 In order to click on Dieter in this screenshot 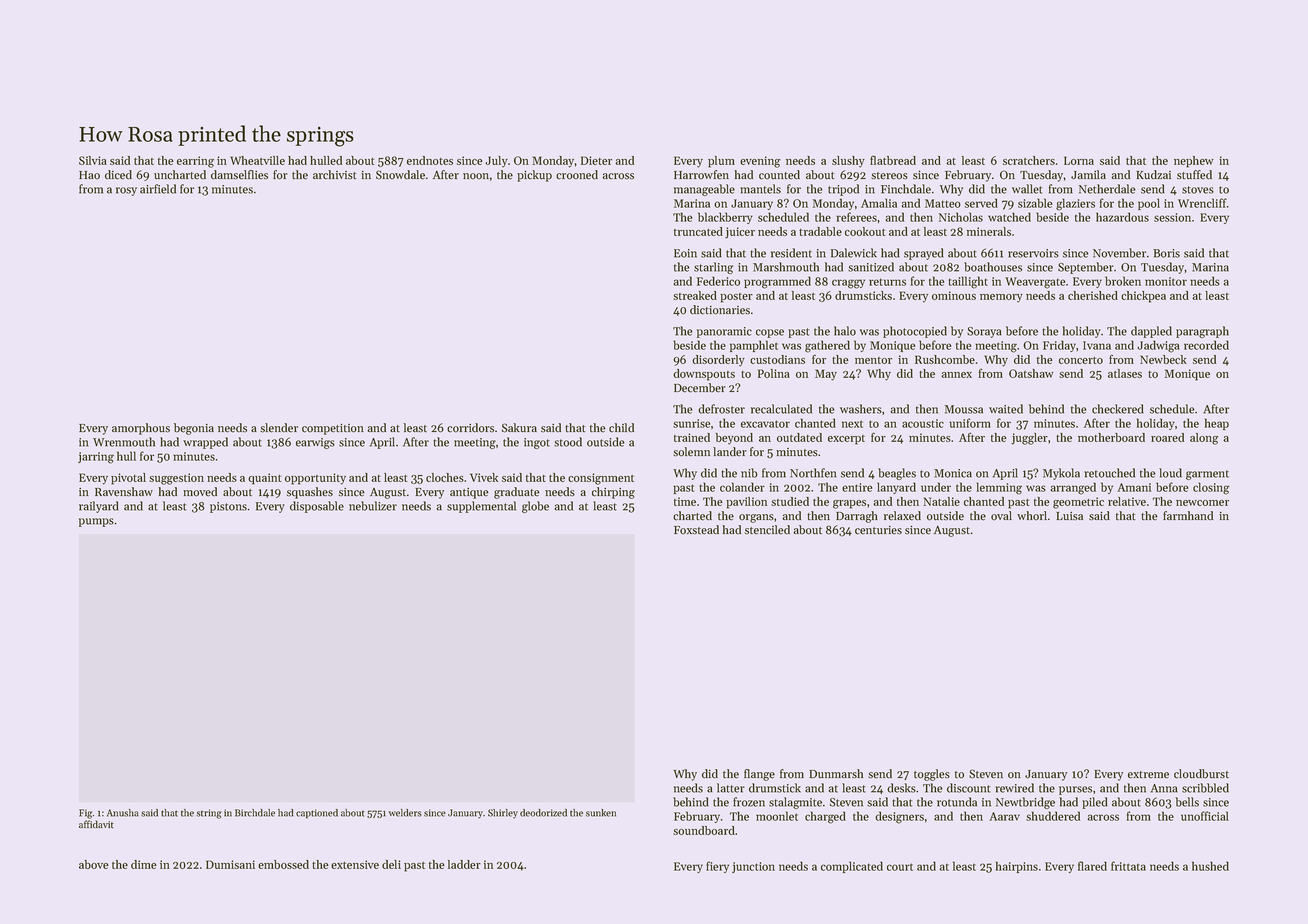, I will do `click(596, 160)`.
